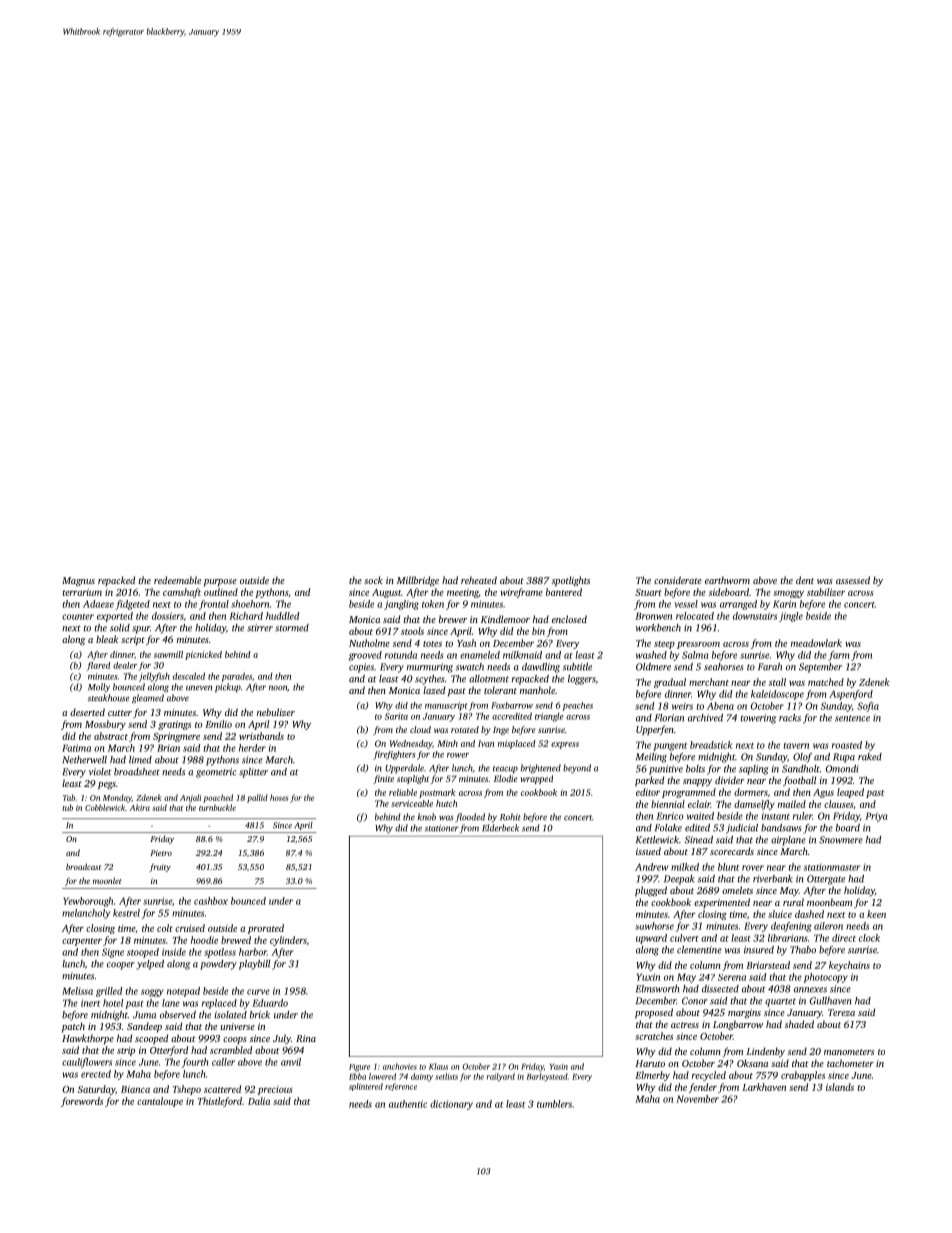  I want to click on tavern, so click(796, 746).
